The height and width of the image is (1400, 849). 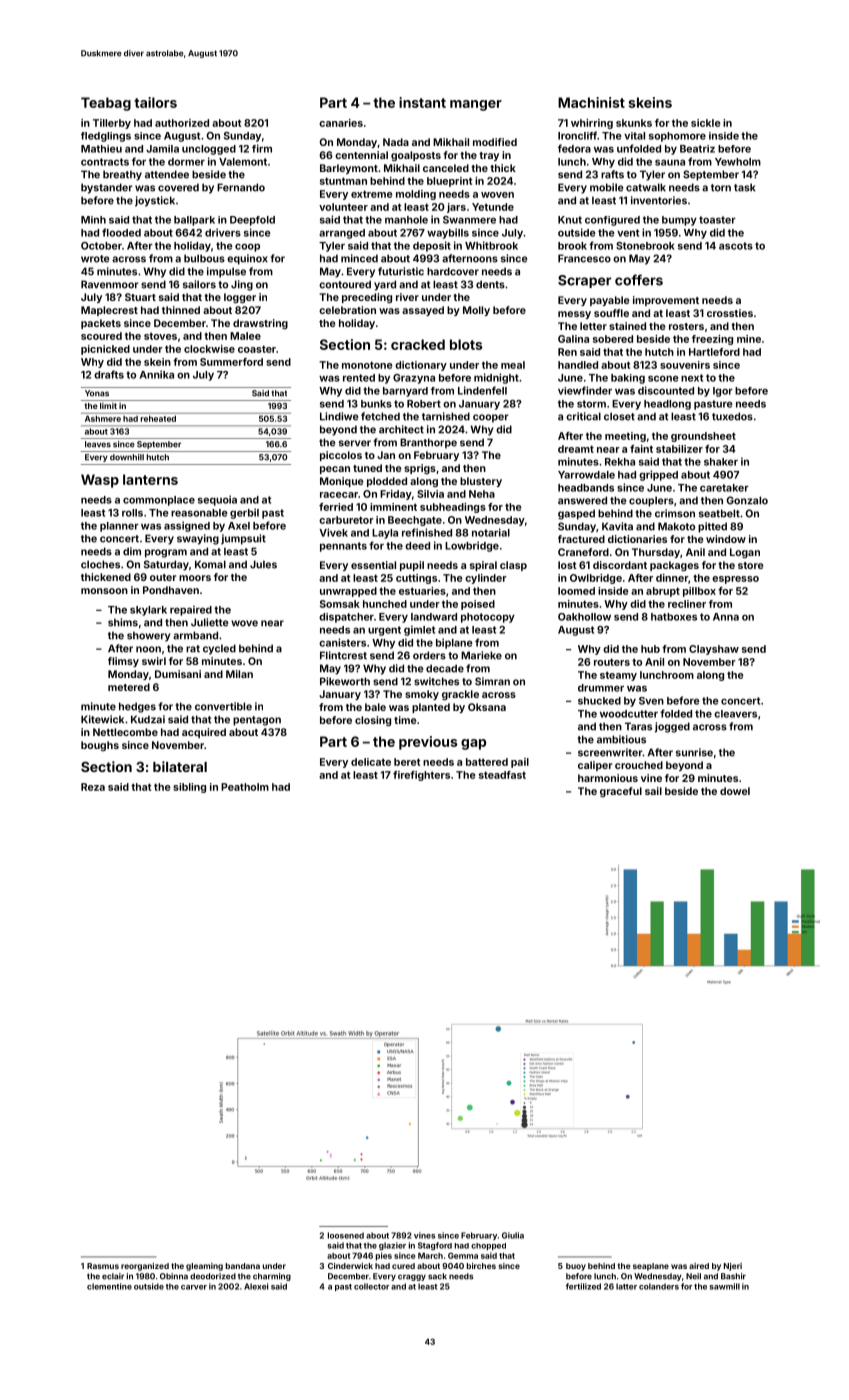 I want to click on tailors, so click(x=155, y=102).
